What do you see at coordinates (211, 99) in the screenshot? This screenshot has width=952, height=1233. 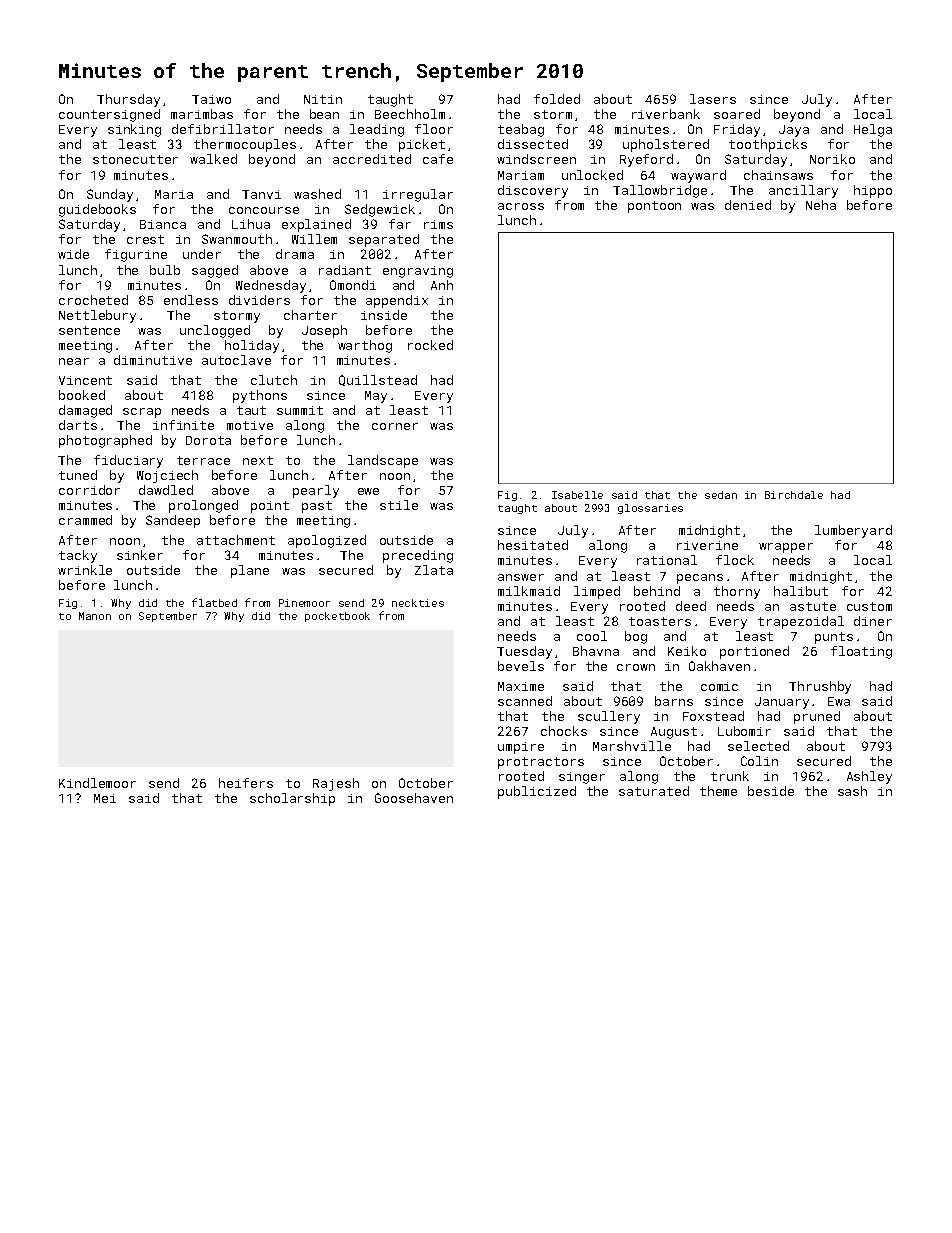 I see `Taiwo` at bounding box center [211, 99].
